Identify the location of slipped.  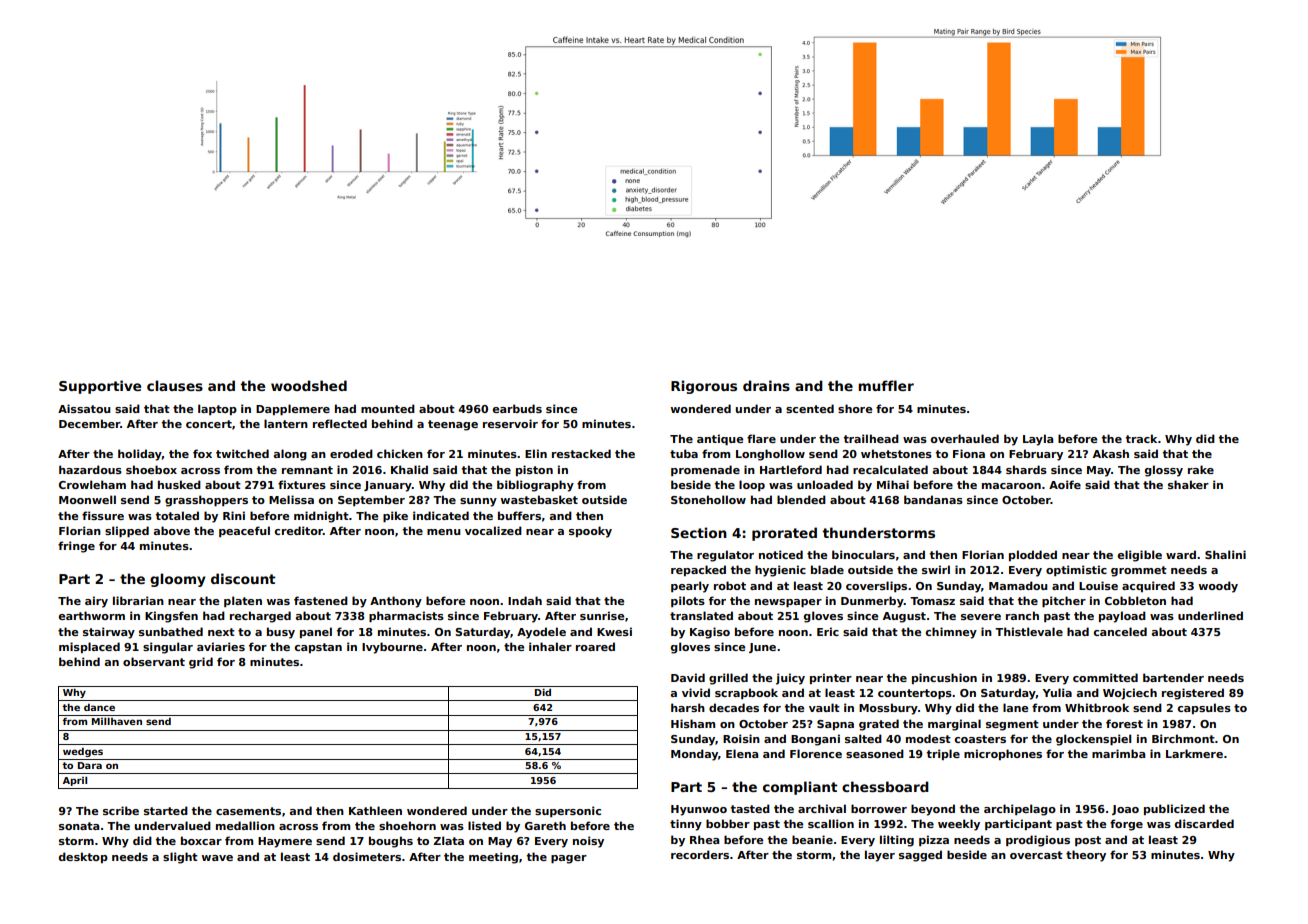
(127, 531).
